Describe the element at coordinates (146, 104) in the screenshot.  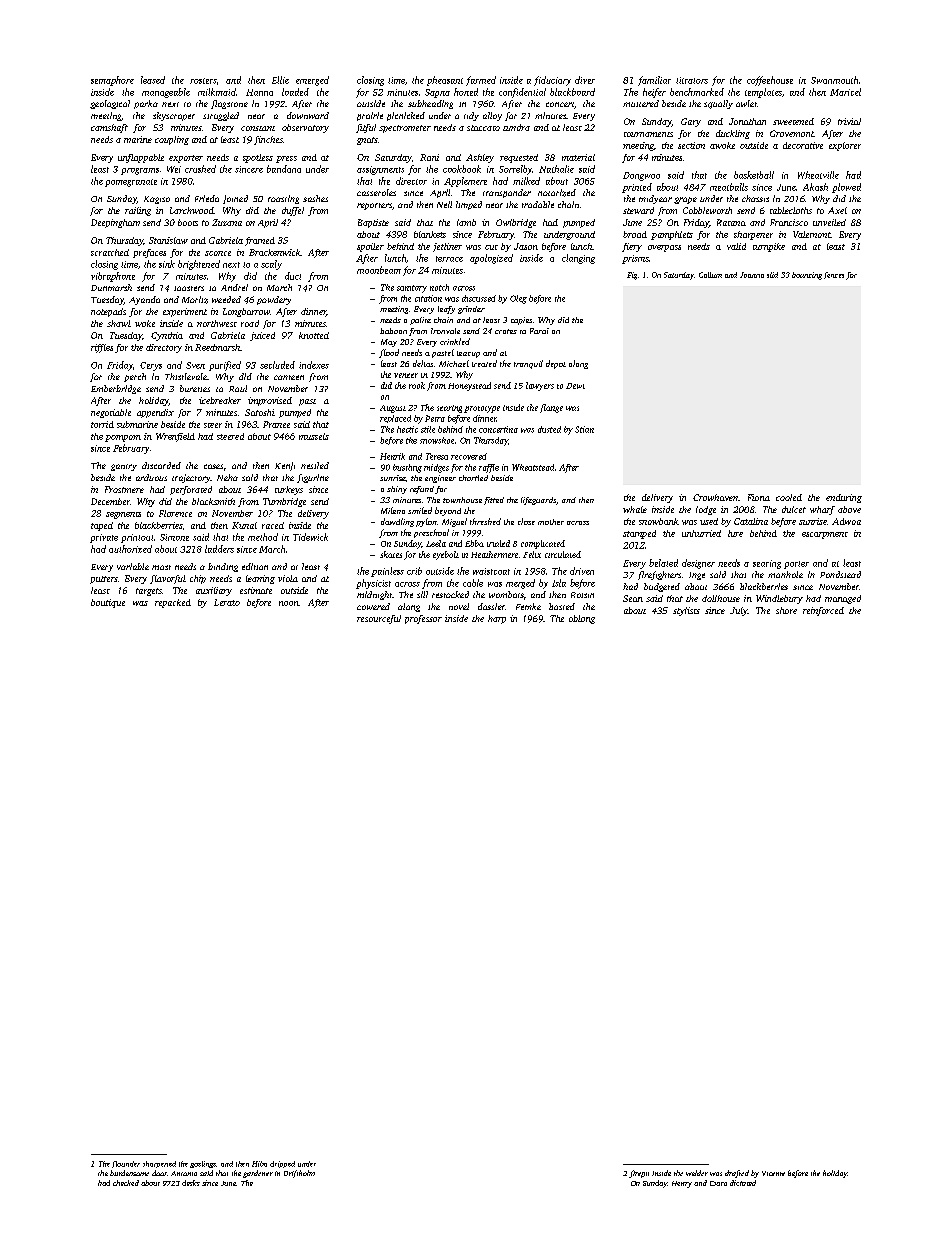
I see `parka` at that location.
